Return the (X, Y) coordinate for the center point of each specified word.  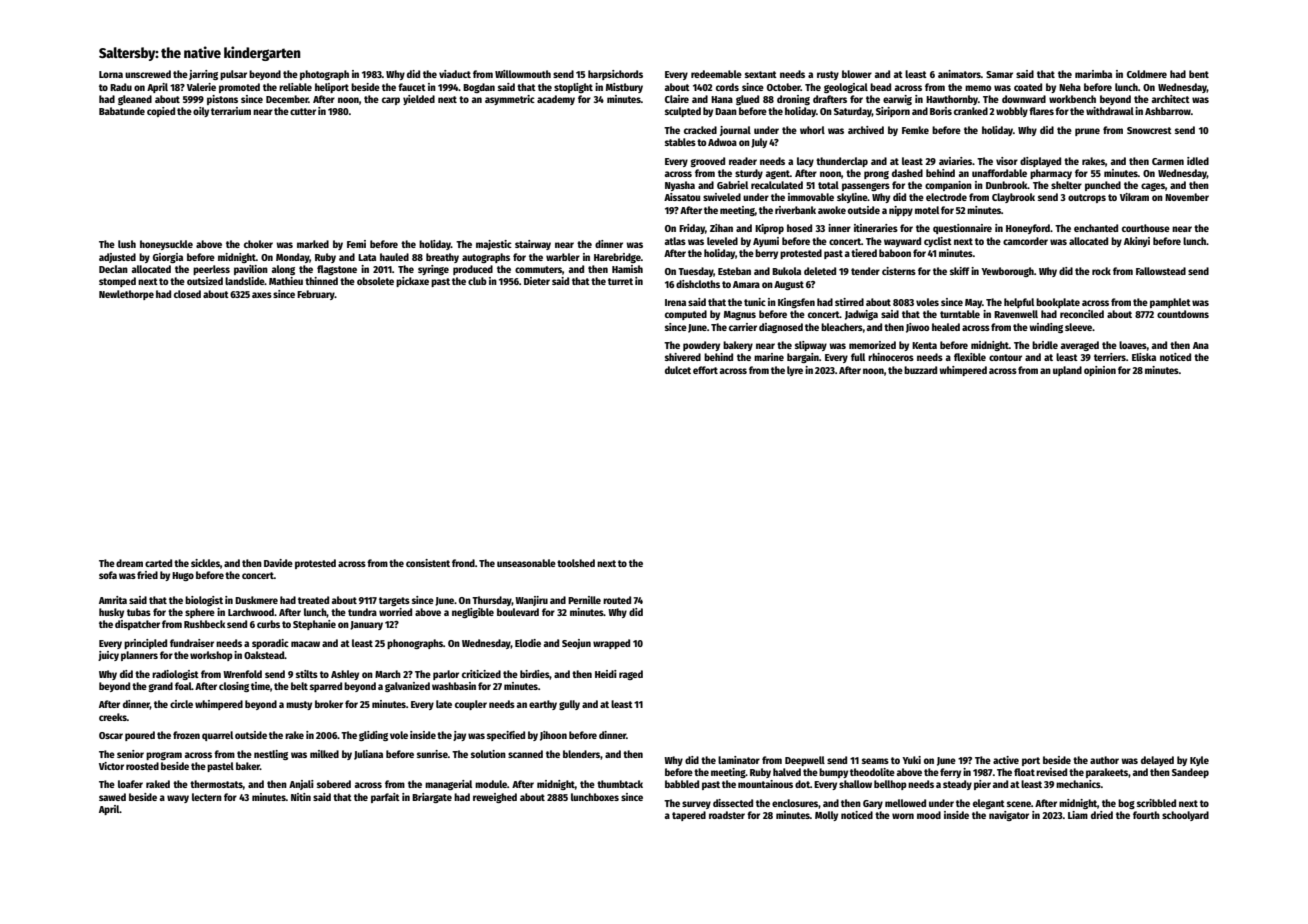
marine (769, 357)
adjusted (117, 258)
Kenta (924, 345)
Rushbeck (204, 624)
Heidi (606, 674)
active (1006, 760)
